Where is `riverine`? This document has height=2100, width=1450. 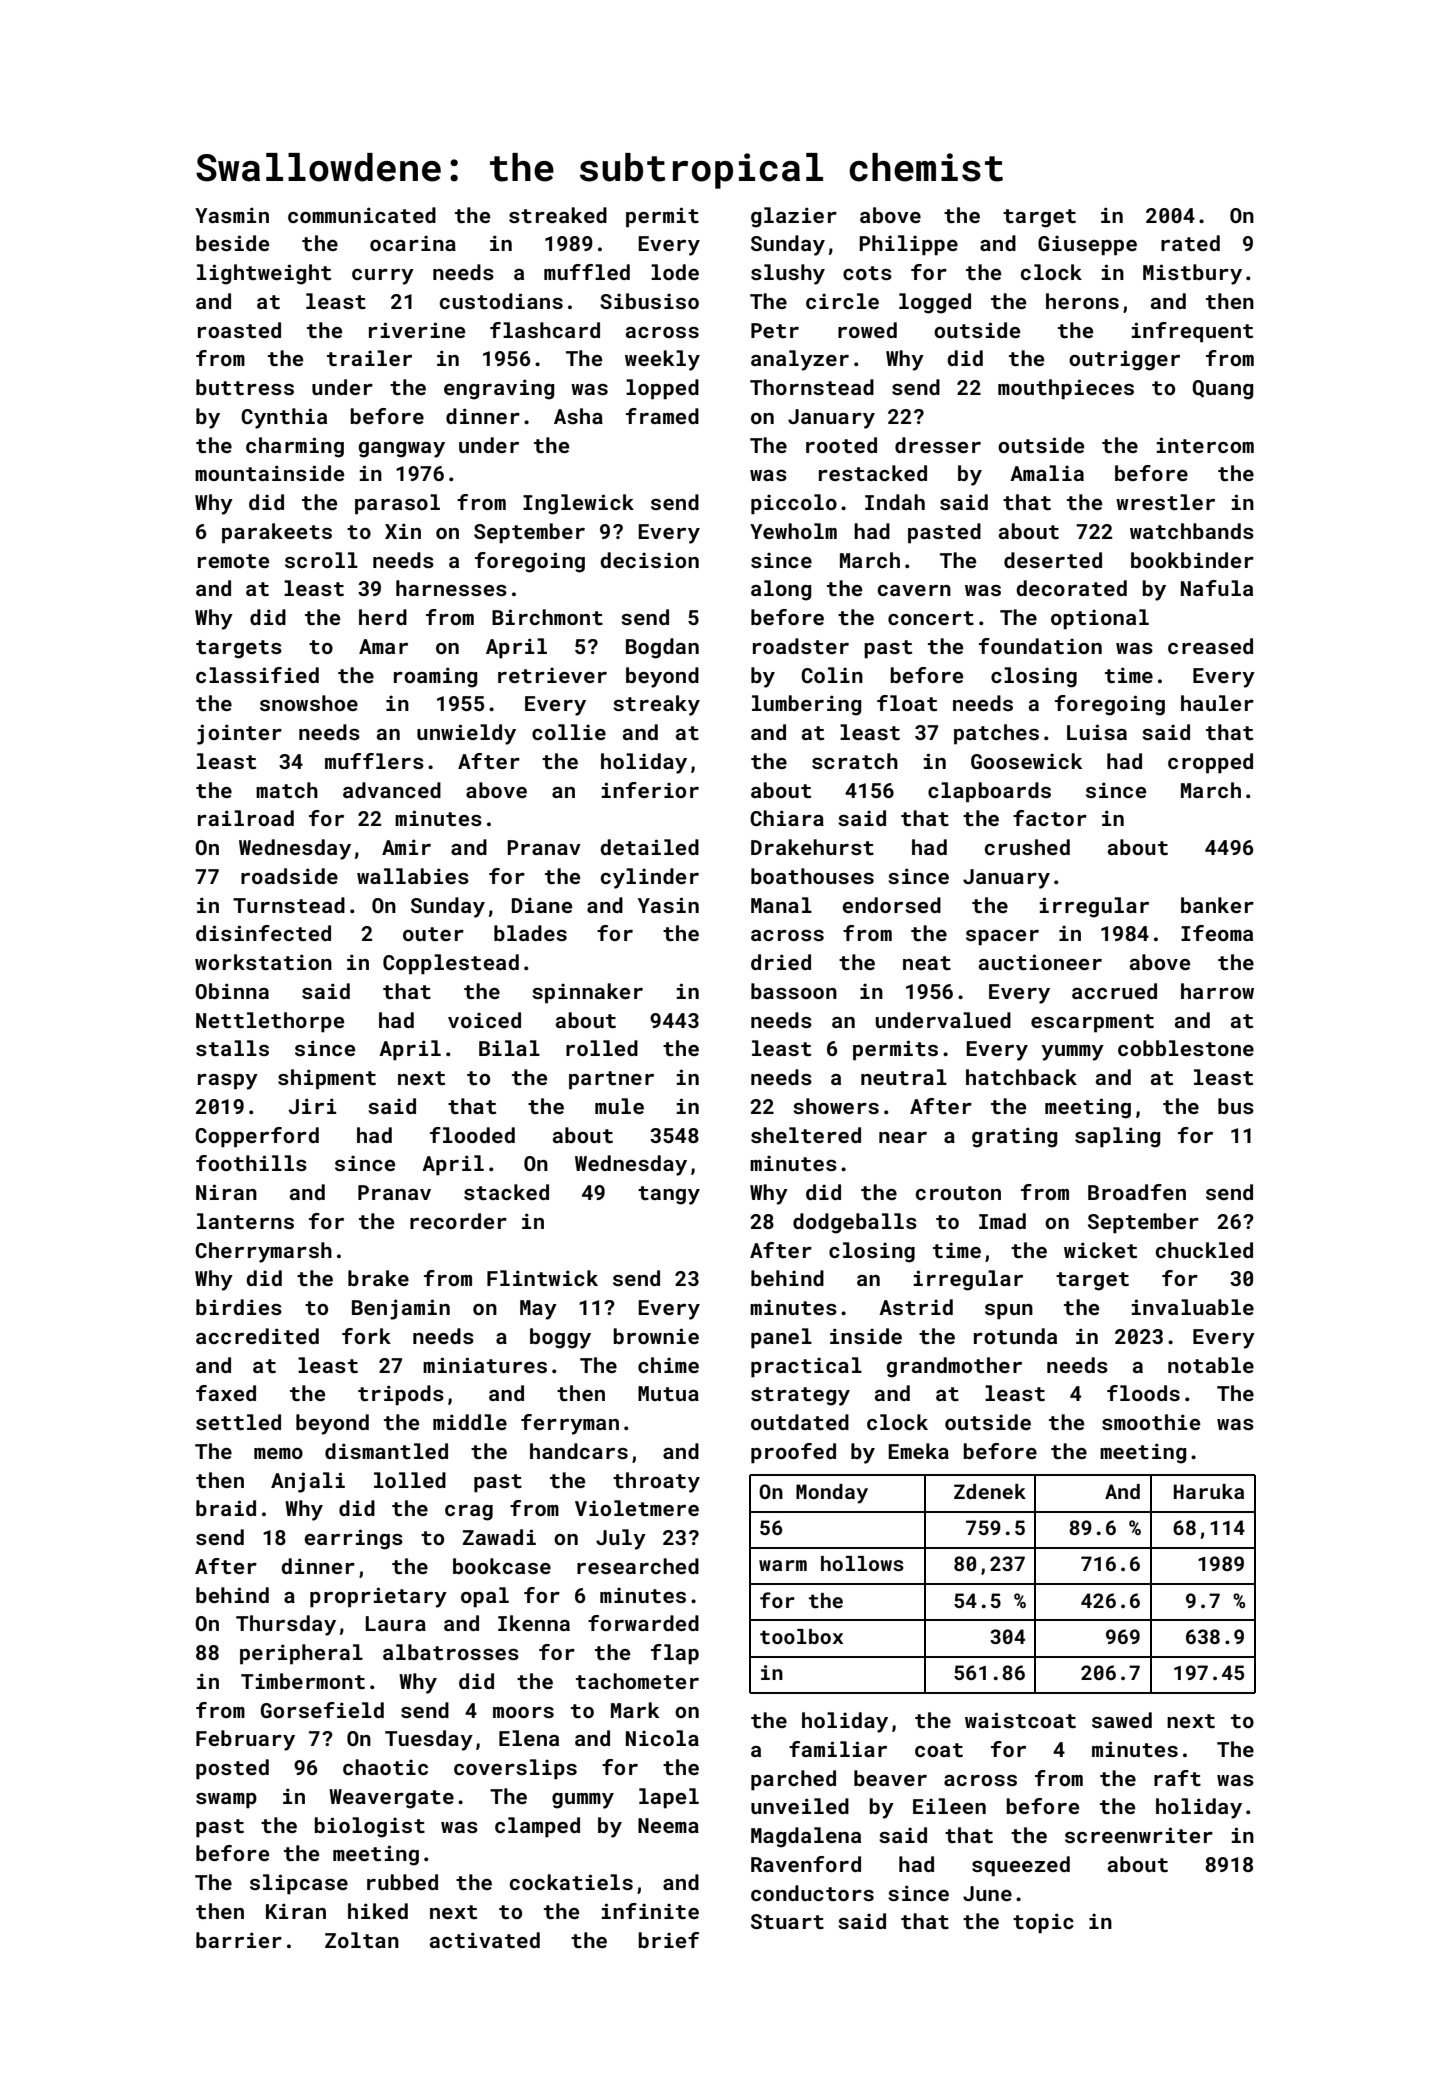
riverine is located at coordinates (417, 330).
